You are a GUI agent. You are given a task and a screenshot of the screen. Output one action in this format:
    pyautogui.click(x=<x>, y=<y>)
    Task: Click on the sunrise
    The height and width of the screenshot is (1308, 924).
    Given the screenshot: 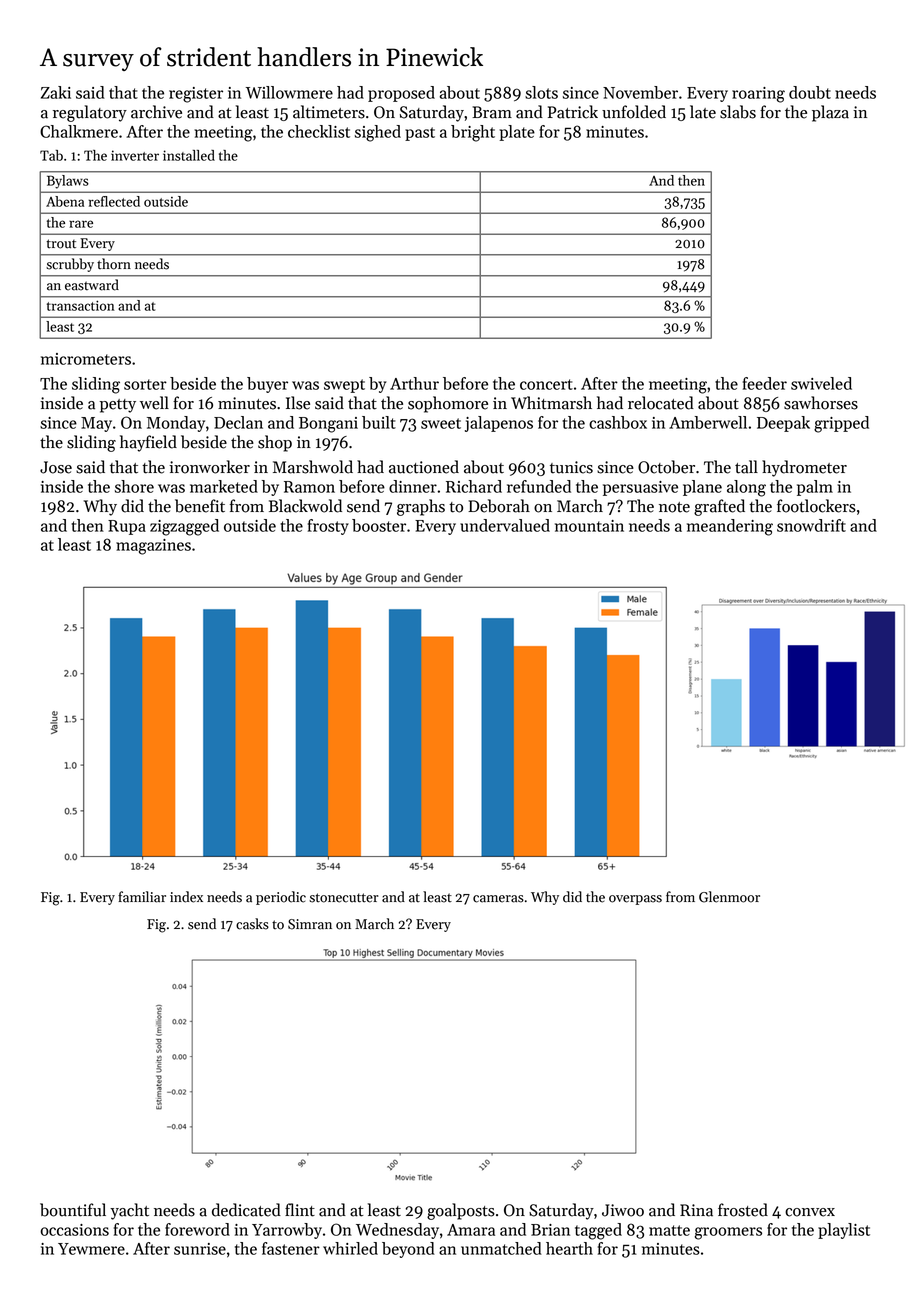 What is the action you would take?
    pyautogui.click(x=200, y=1249)
